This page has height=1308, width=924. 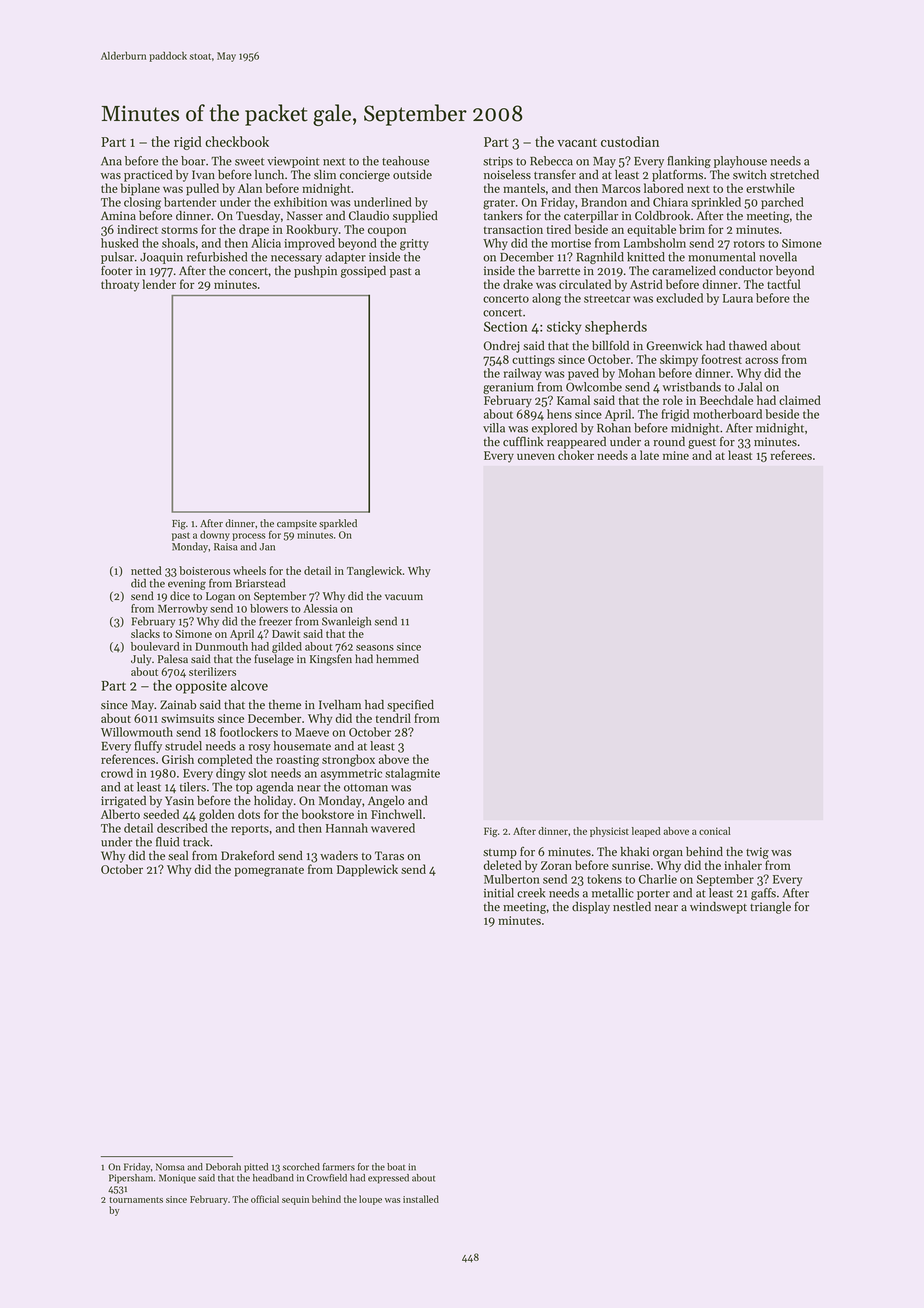 What do you see at coordinates (225, 760) in the page?
I see `completed` at bounding box center [225, 760].
